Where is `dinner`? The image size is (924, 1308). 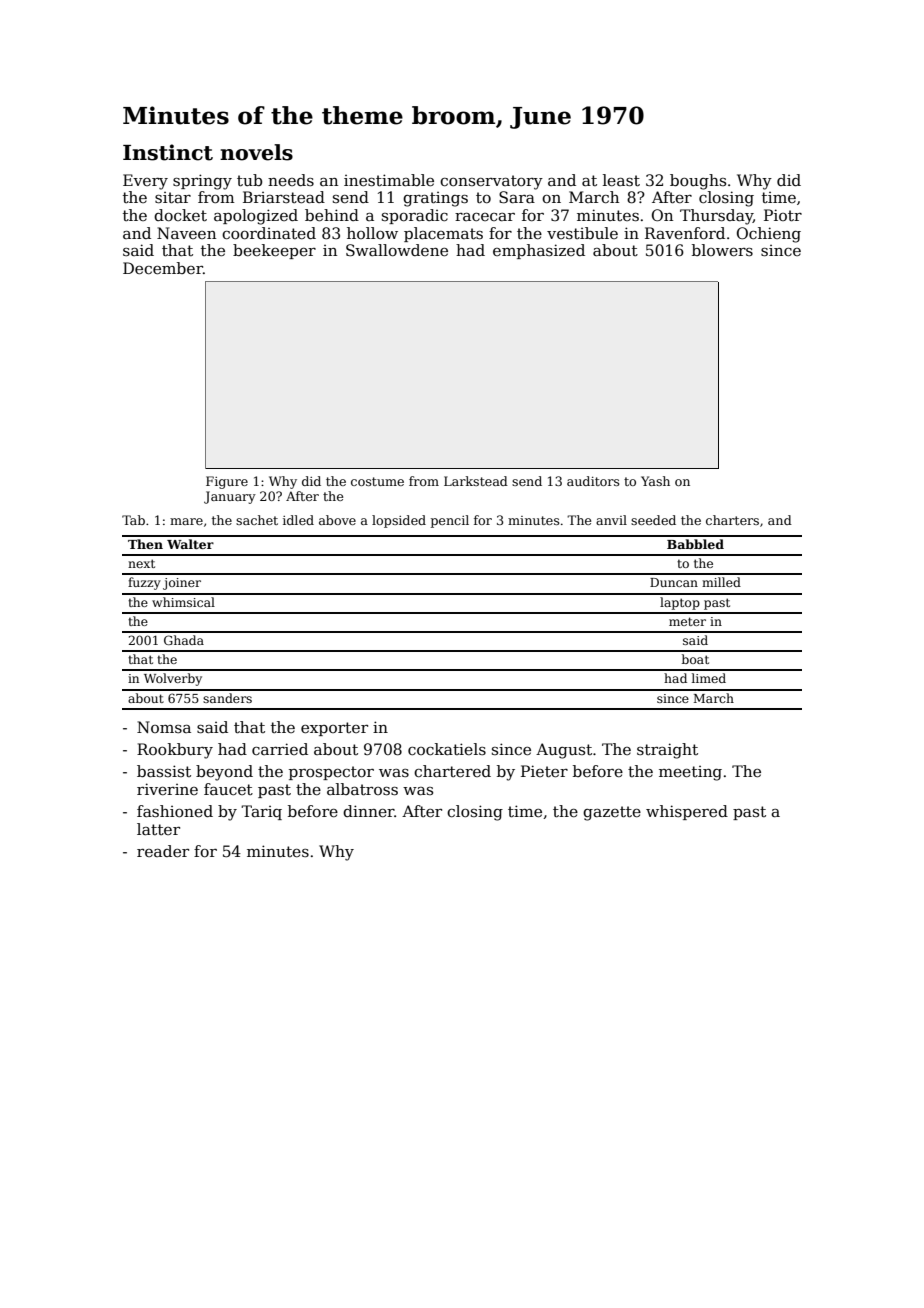
dinner is located at coordinates (369, 811).
